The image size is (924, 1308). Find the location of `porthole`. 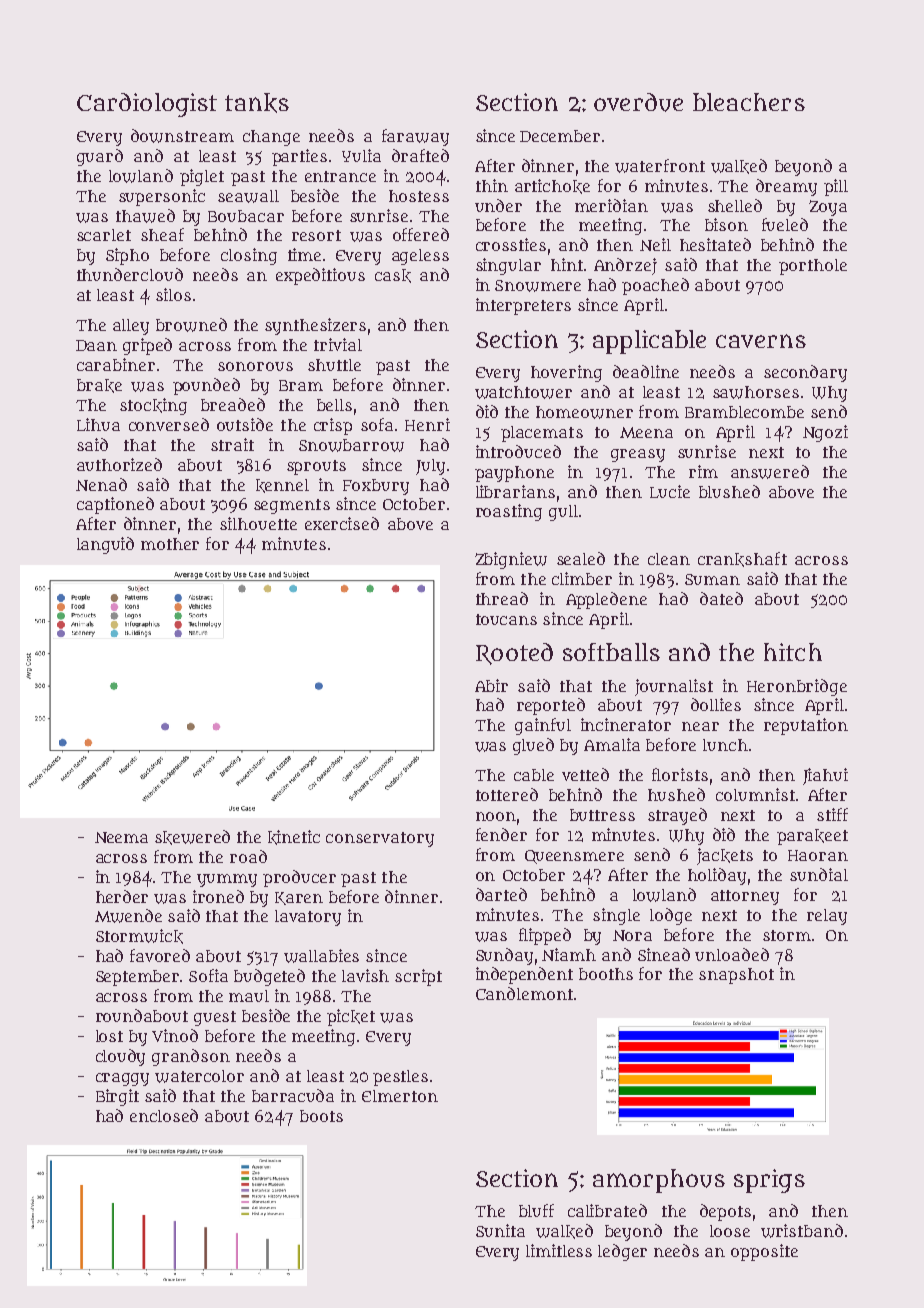

porthole is located at coordinates (813, 267).
